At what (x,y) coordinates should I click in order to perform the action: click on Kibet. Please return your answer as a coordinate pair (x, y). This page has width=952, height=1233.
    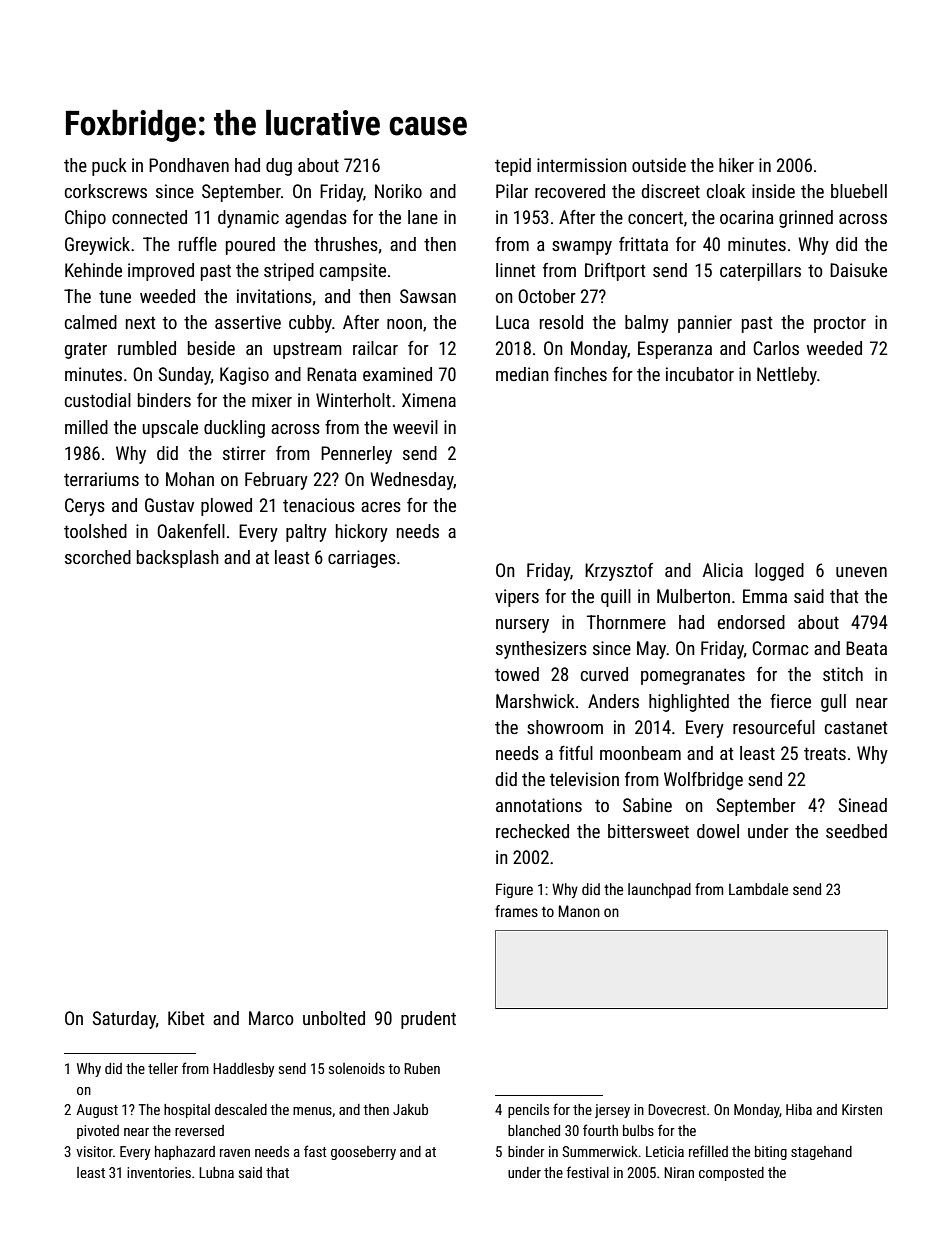
    Looking at the image, I should click on (186, 1018).
